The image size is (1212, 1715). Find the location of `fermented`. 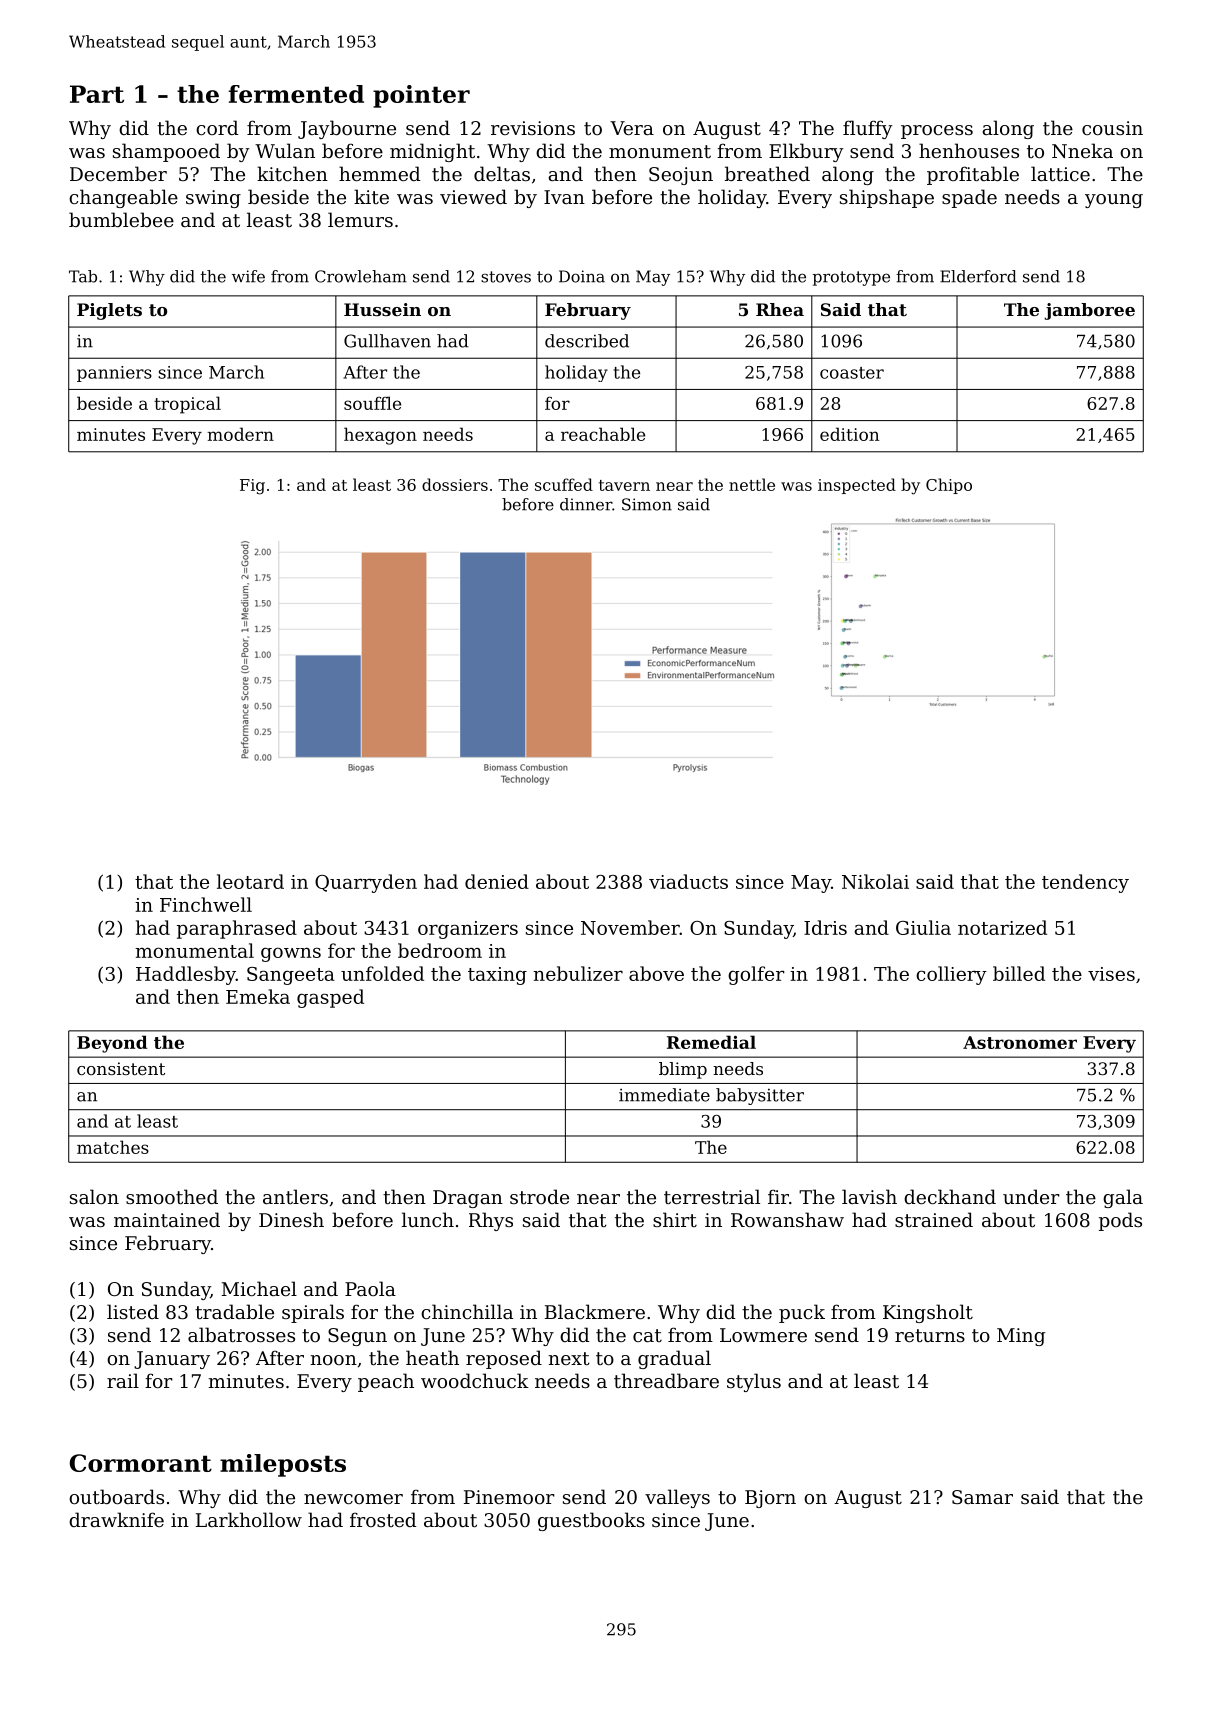

fermented is located at coordinates (296, 94).
